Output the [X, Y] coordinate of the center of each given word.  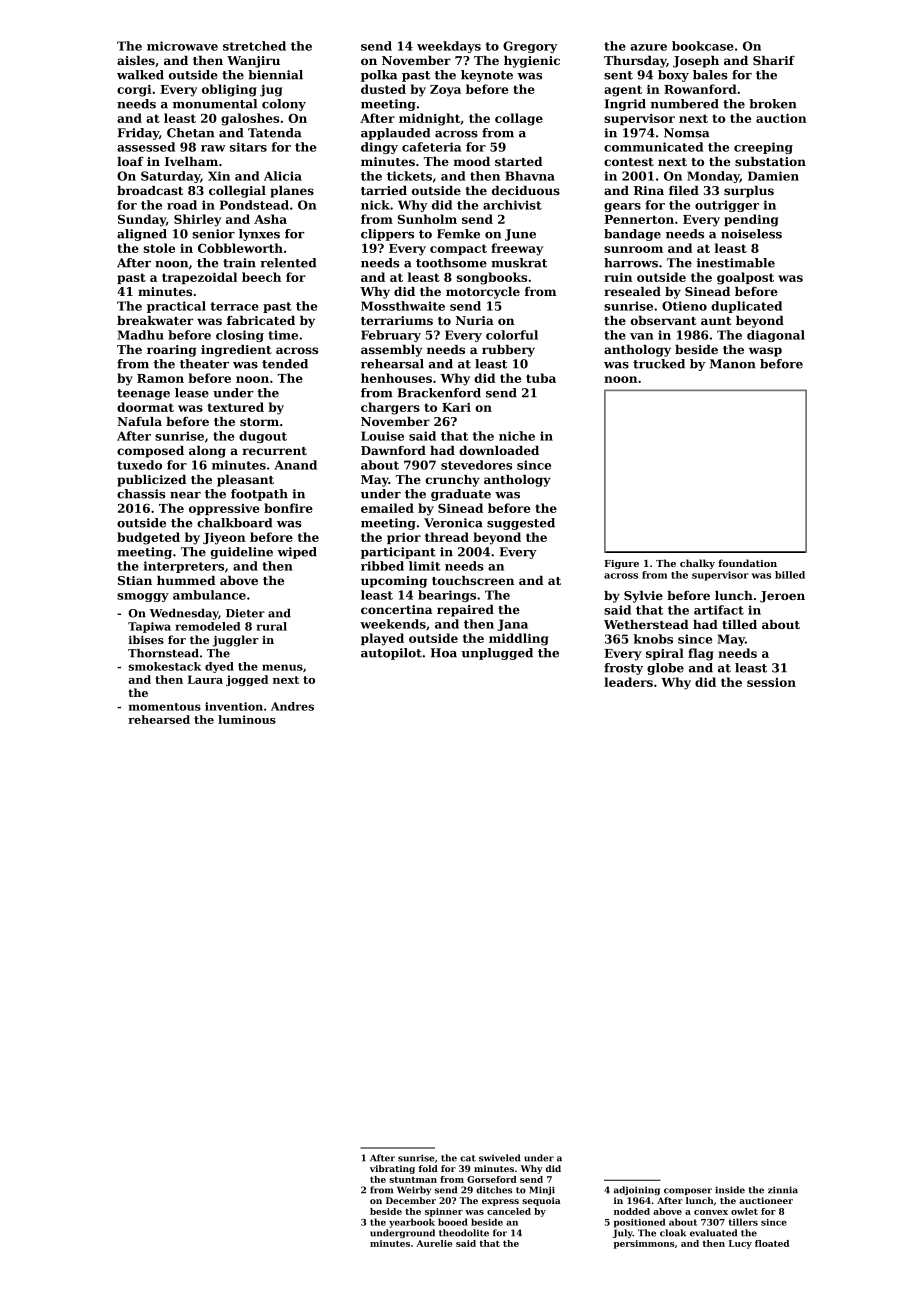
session [771, 682]
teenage [143, 394]
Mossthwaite [403, 306]
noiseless [751, 234]
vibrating [392, 1169]
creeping [763, 148]
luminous [247, 719]
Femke [458, 234]
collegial [237, 192]
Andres [292, 706]
